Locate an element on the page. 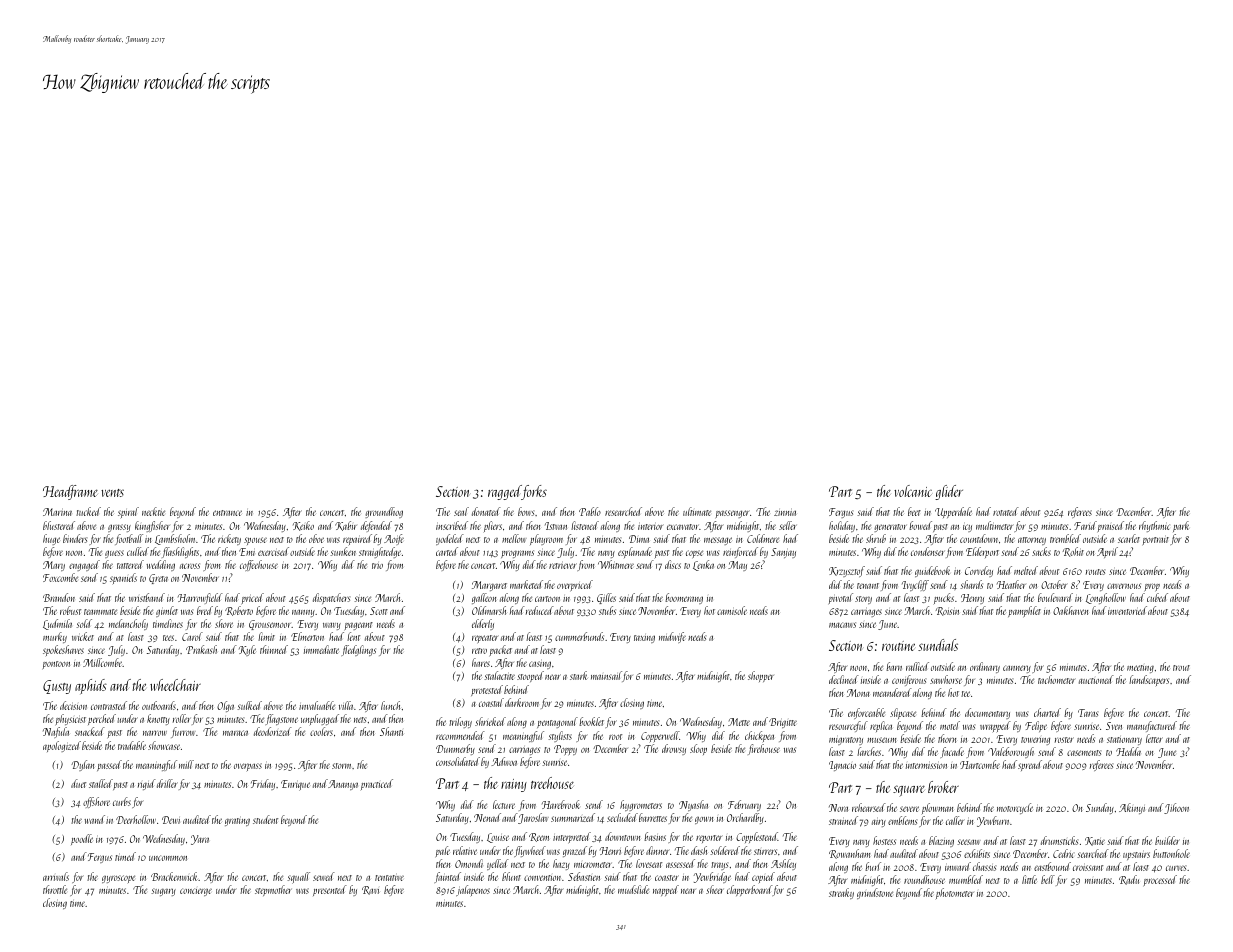  Mette is located at coordinates (739, 722).
